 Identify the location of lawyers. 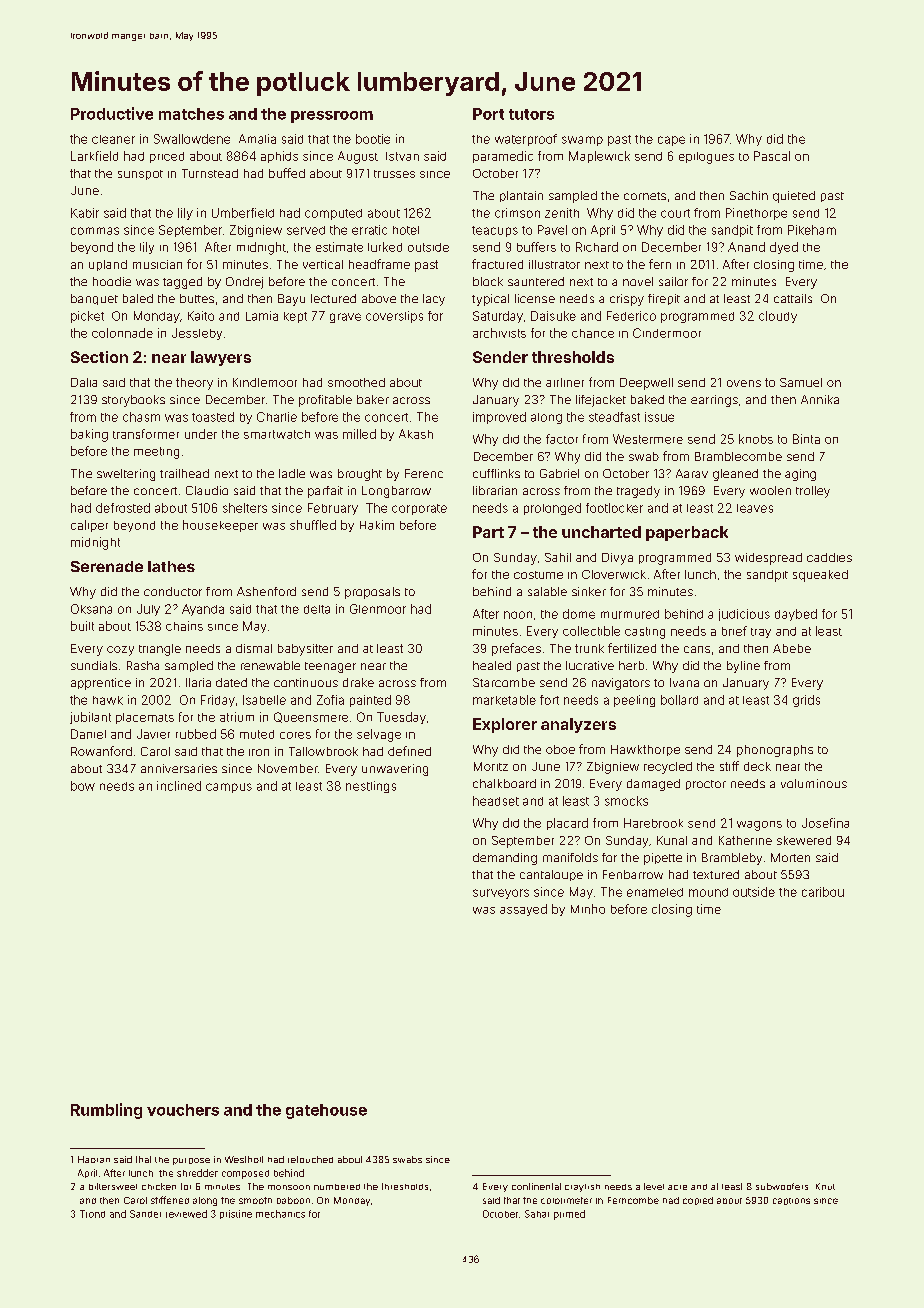
(221, 358).
